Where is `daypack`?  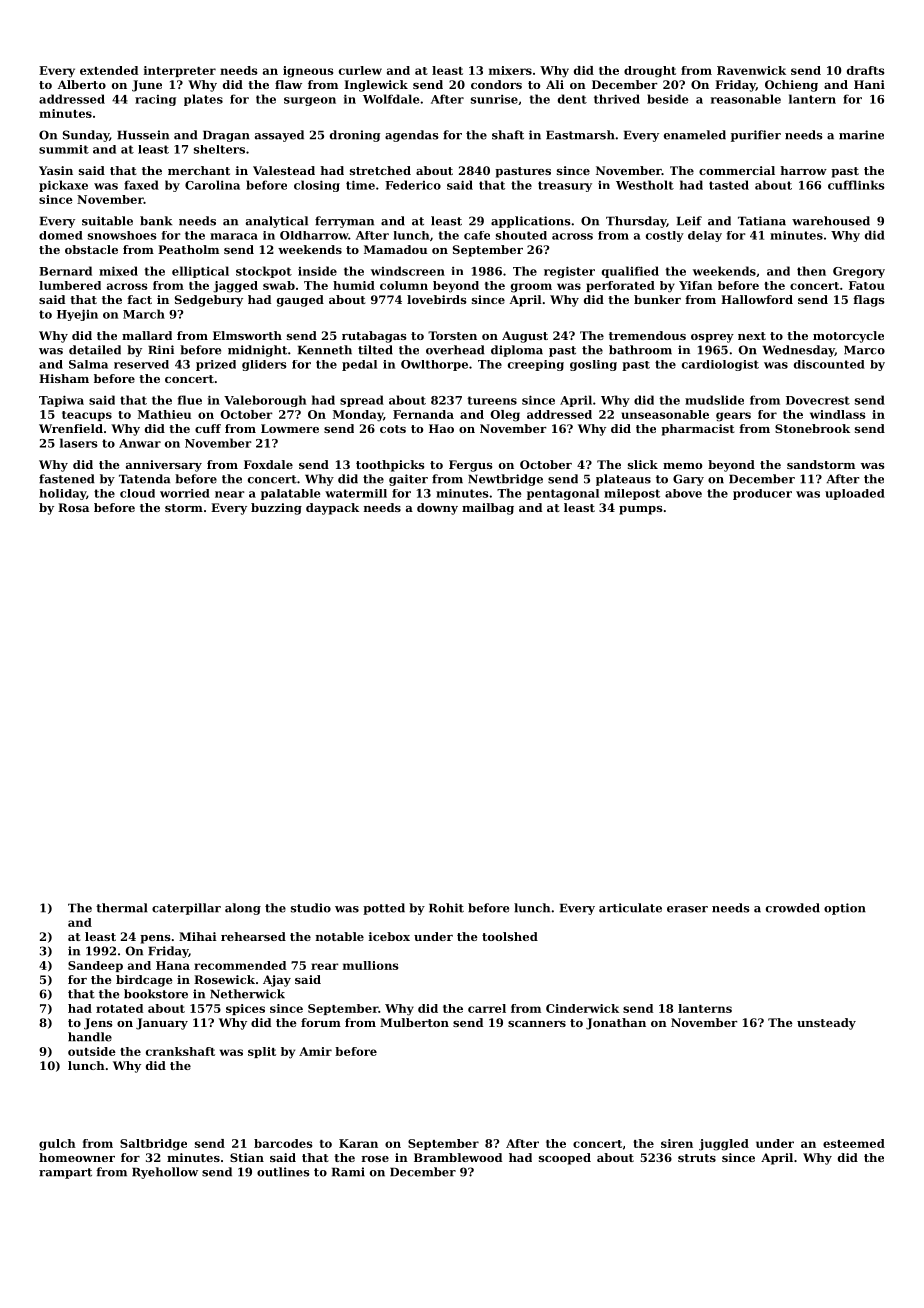
daypack is located at coordinates (332, 509).
